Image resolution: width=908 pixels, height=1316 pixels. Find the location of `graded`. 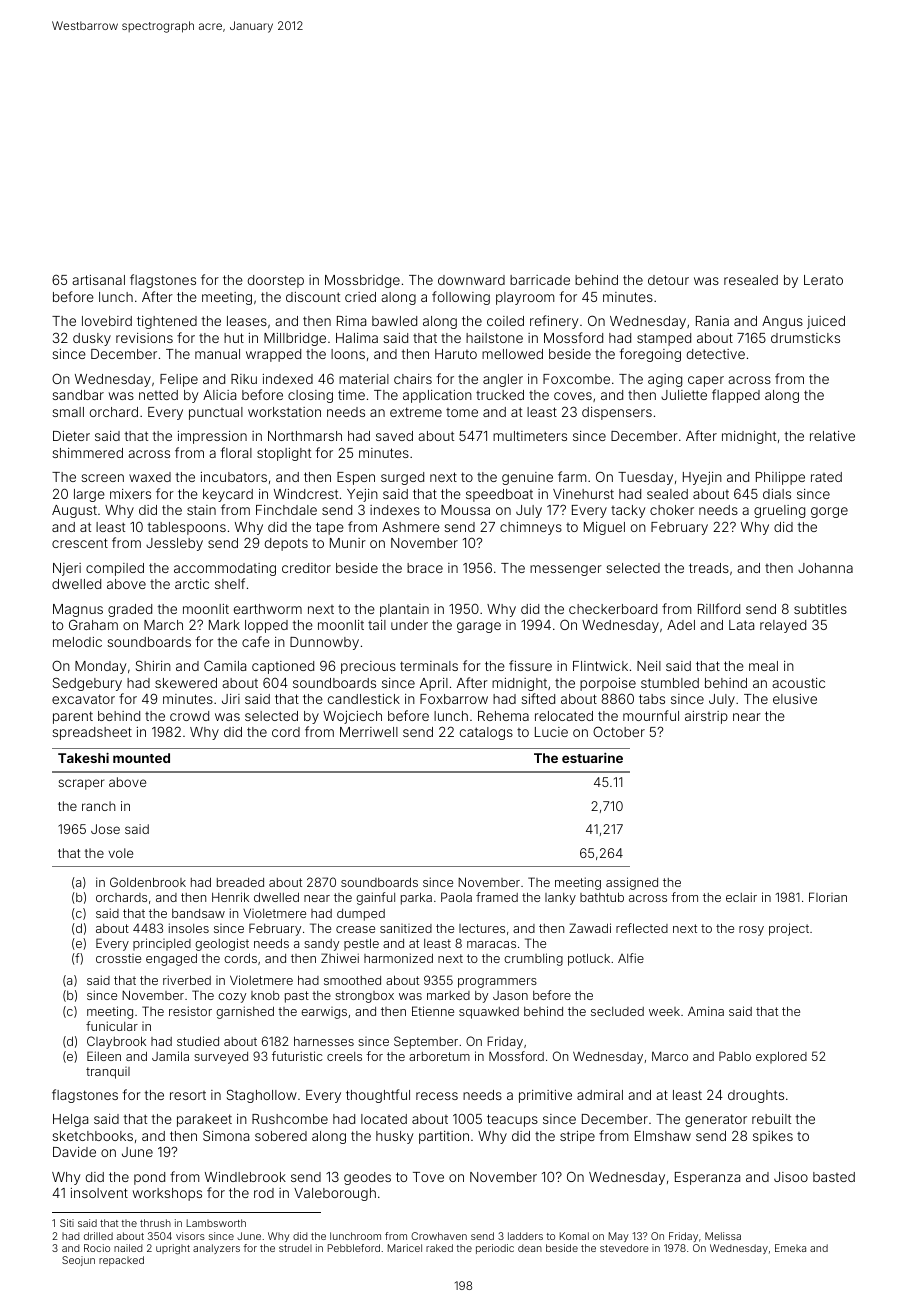

graded is located at coordinates (130, 610).
